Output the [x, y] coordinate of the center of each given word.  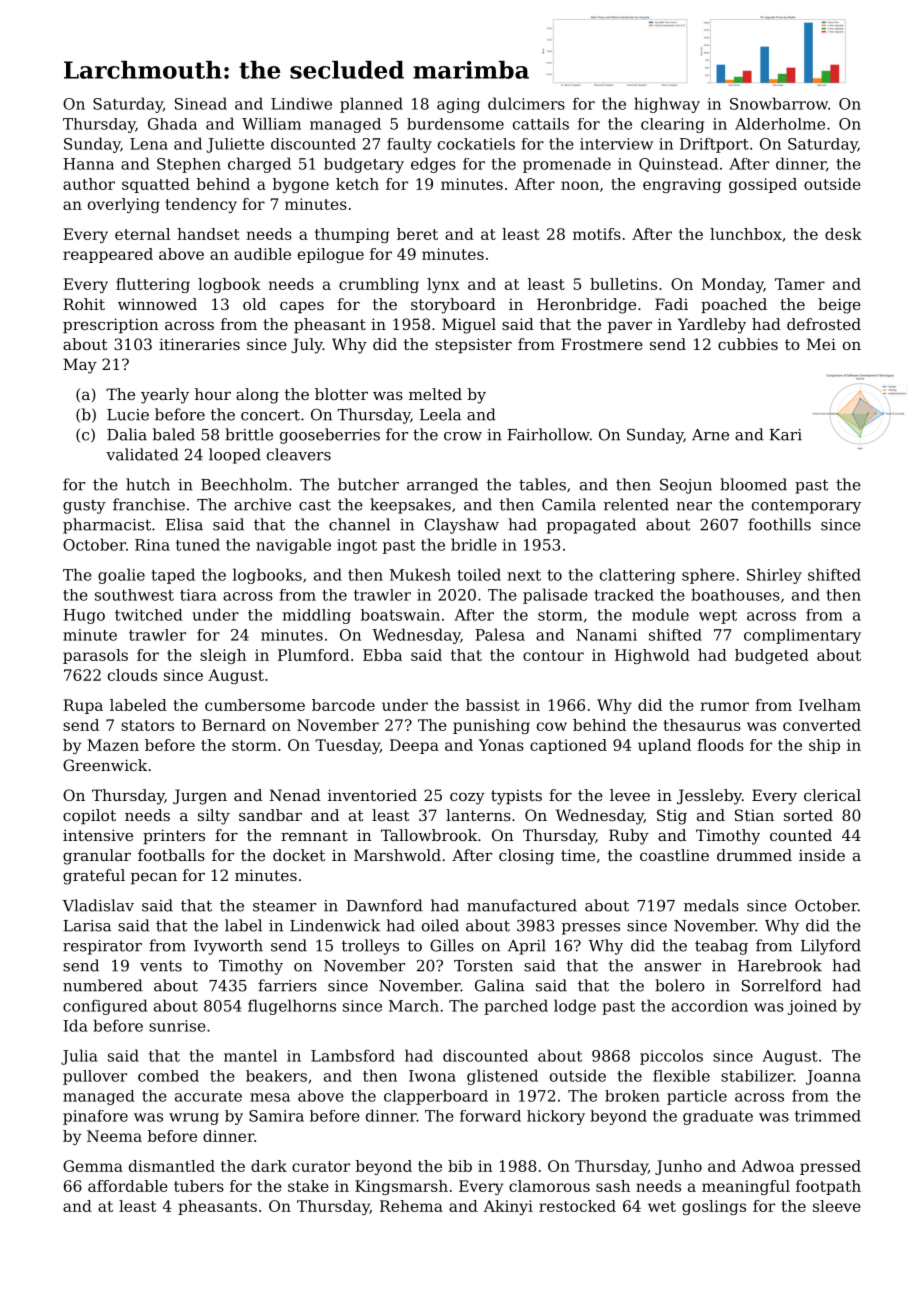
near [694, 506]
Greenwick [105, 765]
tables [542, 484]
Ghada [172, 124]
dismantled [172, 1166]
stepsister [473, 345]
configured [105, 1007]
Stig [672, 817]
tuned [198, 544]
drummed [754, 855]
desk [843, 234]
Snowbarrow [779, 103]
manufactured [522, 905]
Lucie [128, 415]
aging [458, 105]
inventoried [372, 795]
